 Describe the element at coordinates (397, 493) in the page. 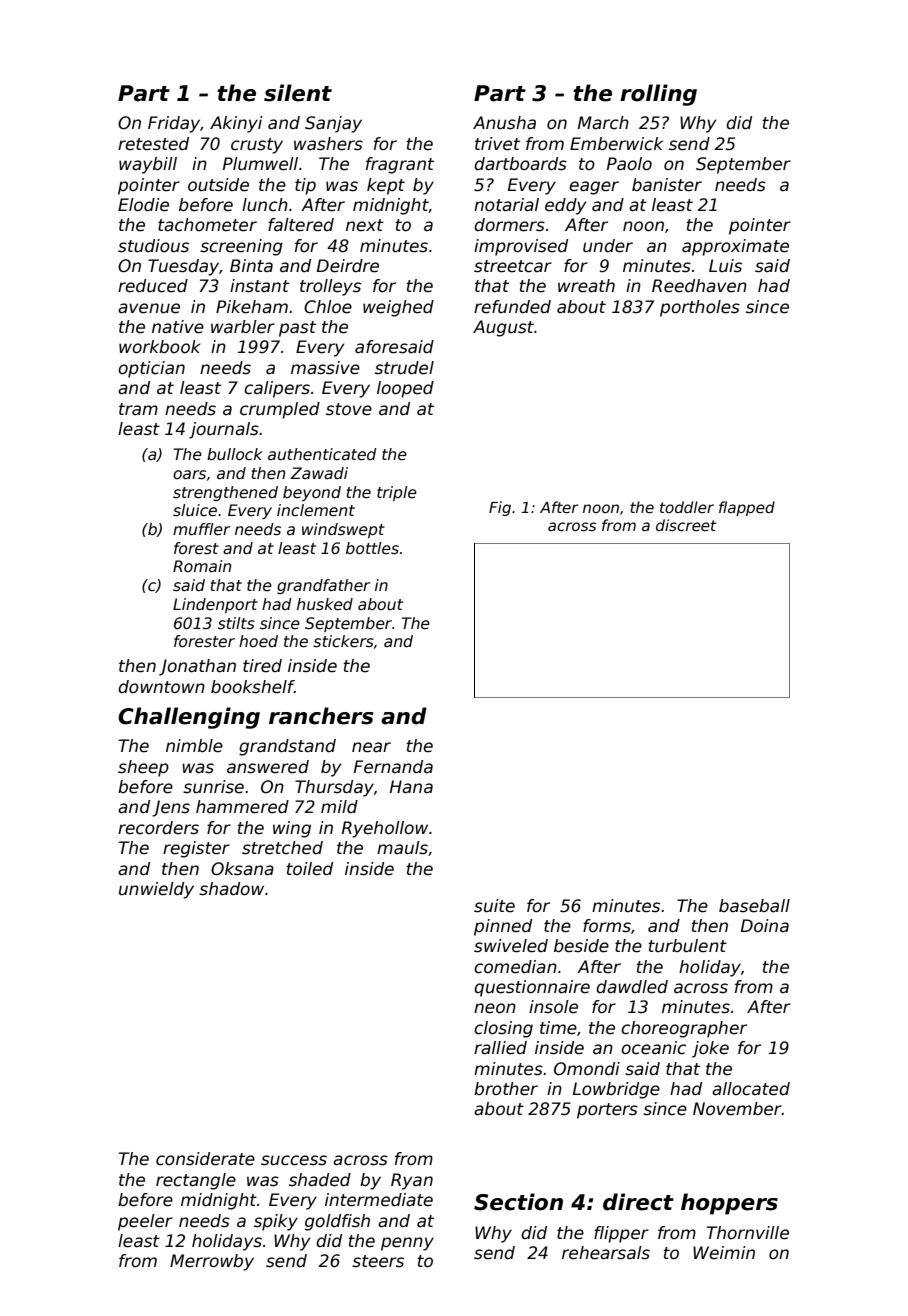

I see `triple` at that location.
